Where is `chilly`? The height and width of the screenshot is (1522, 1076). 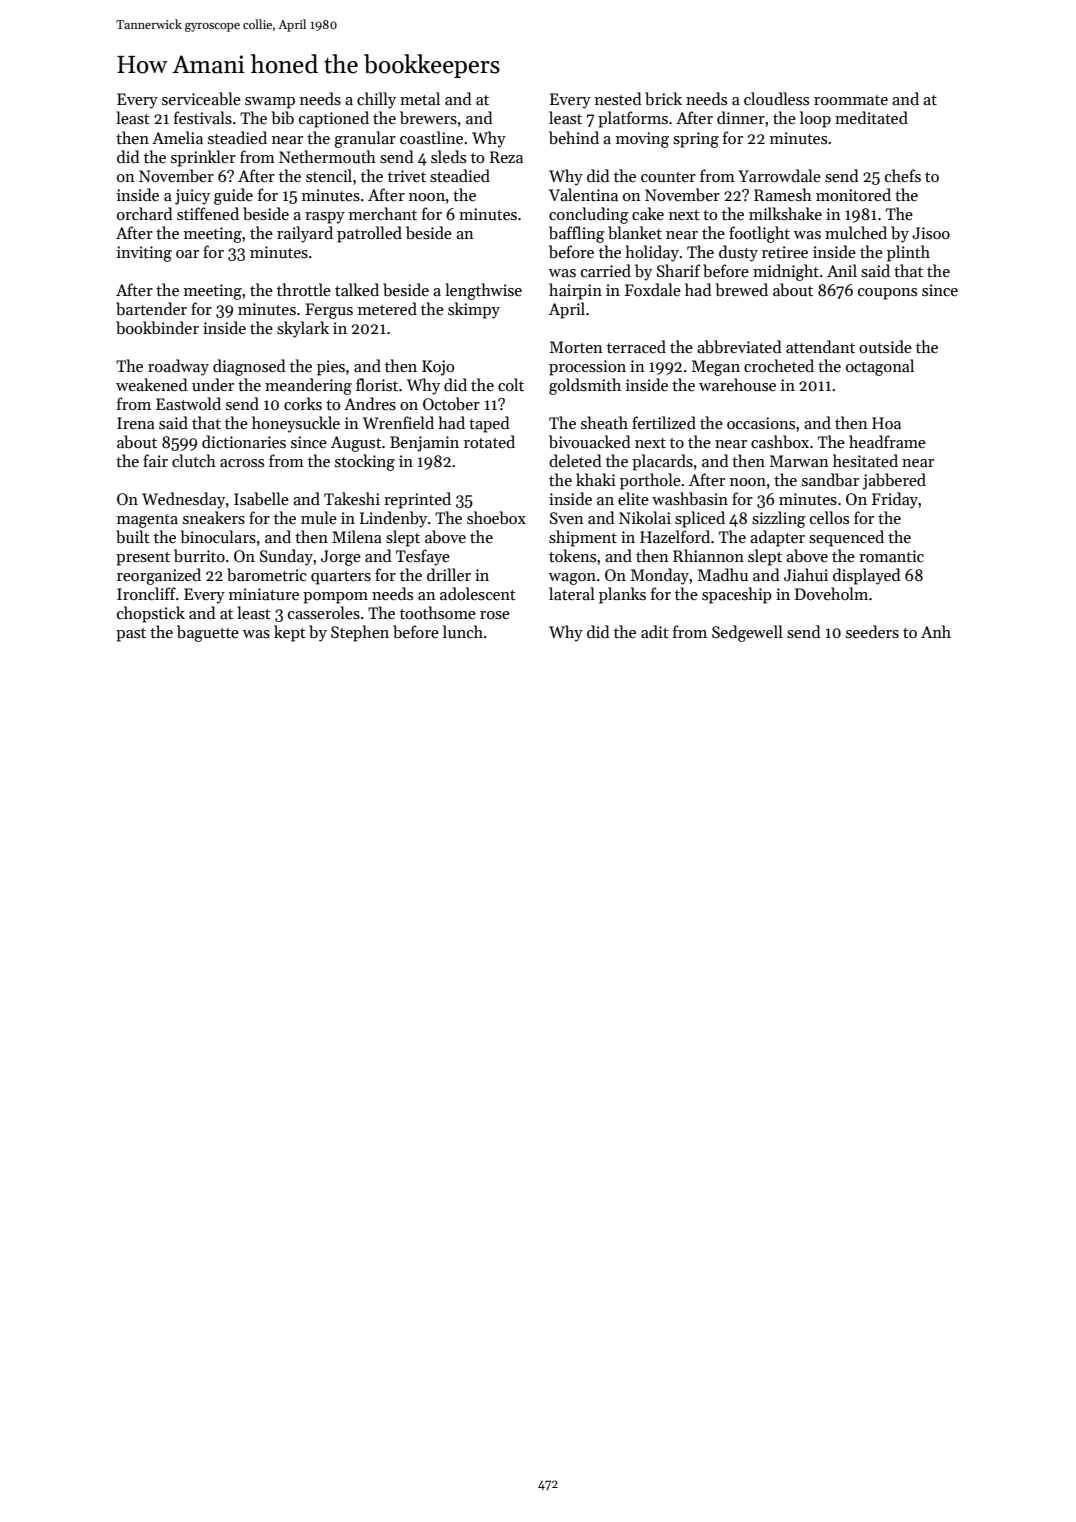 chilly is located at coordinates (376, 100).
